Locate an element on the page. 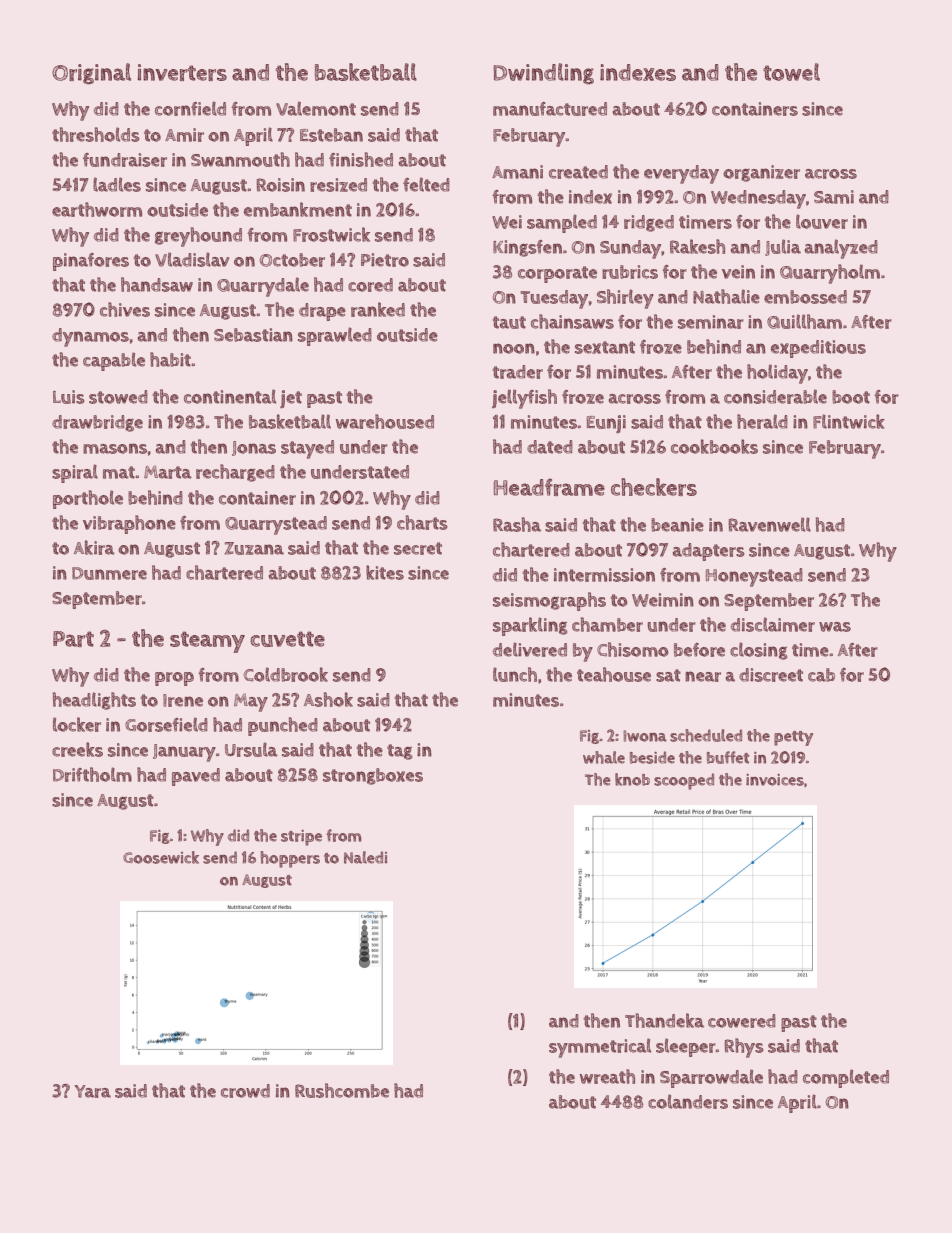  invoices is located at coordinates (775, 780).
